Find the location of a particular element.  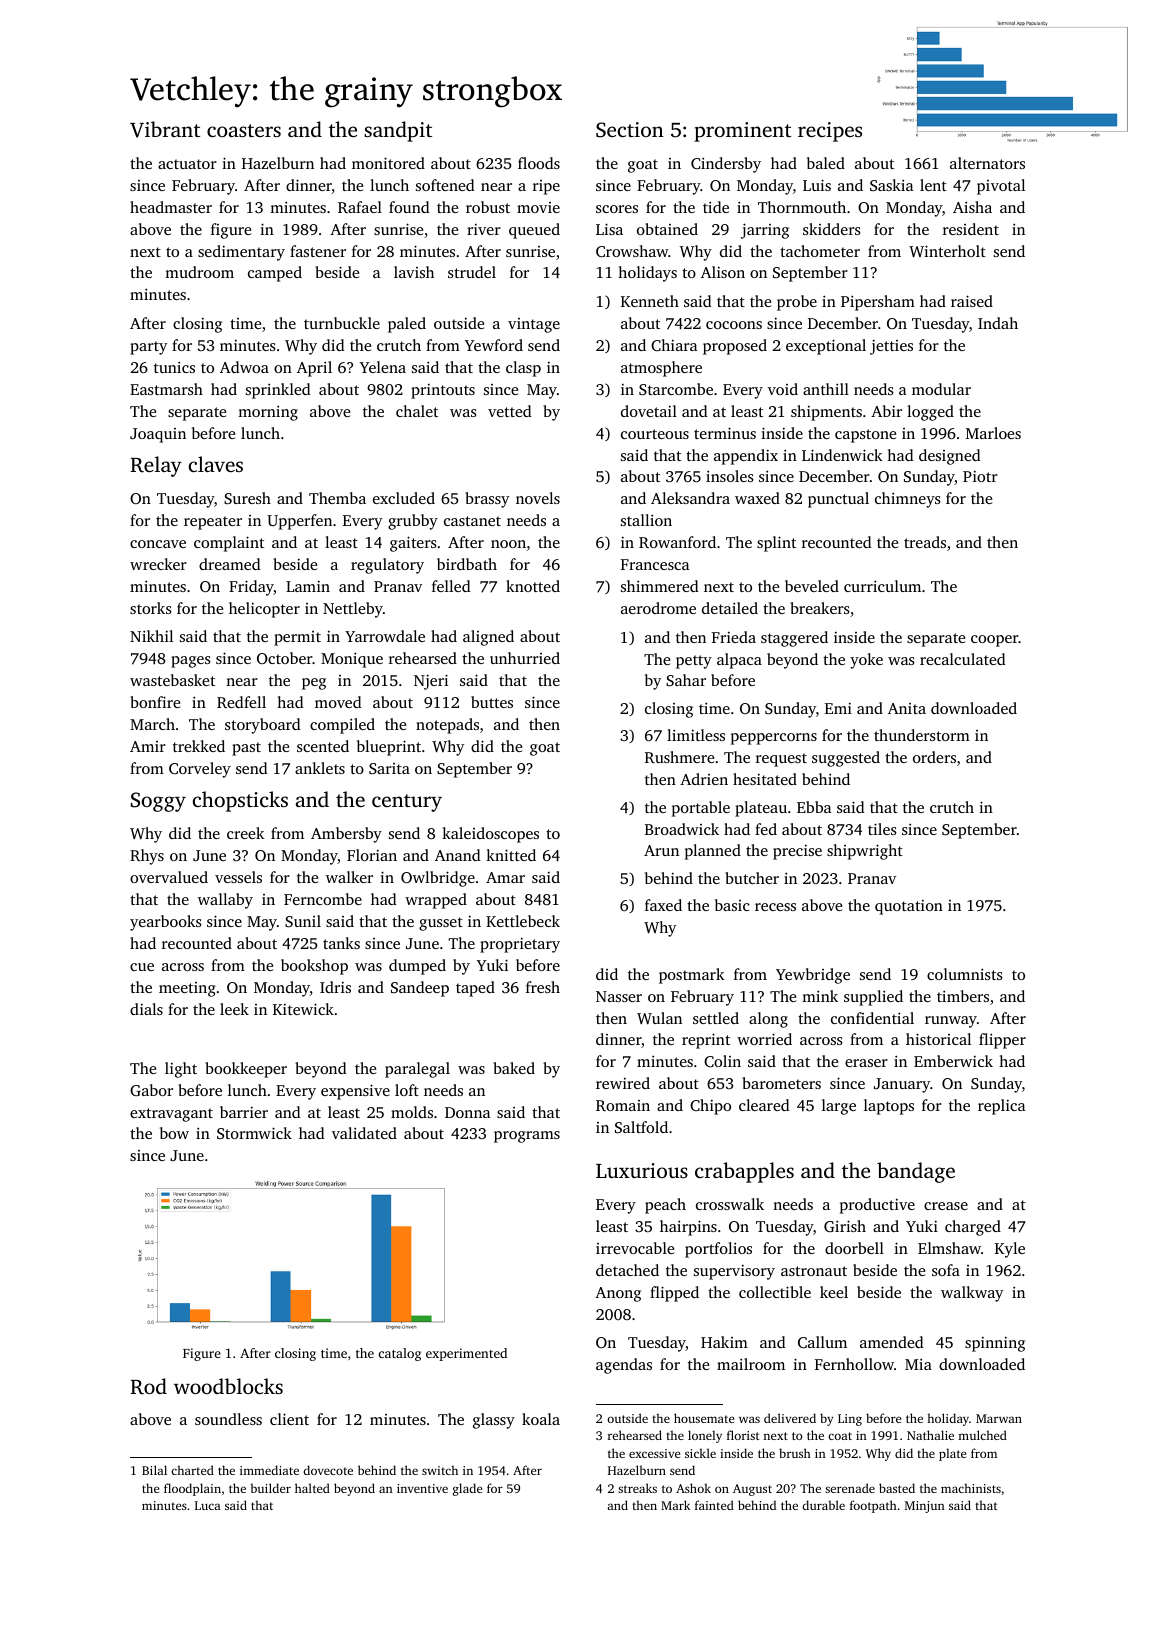

anklets is located at coordinates (320, 768).
